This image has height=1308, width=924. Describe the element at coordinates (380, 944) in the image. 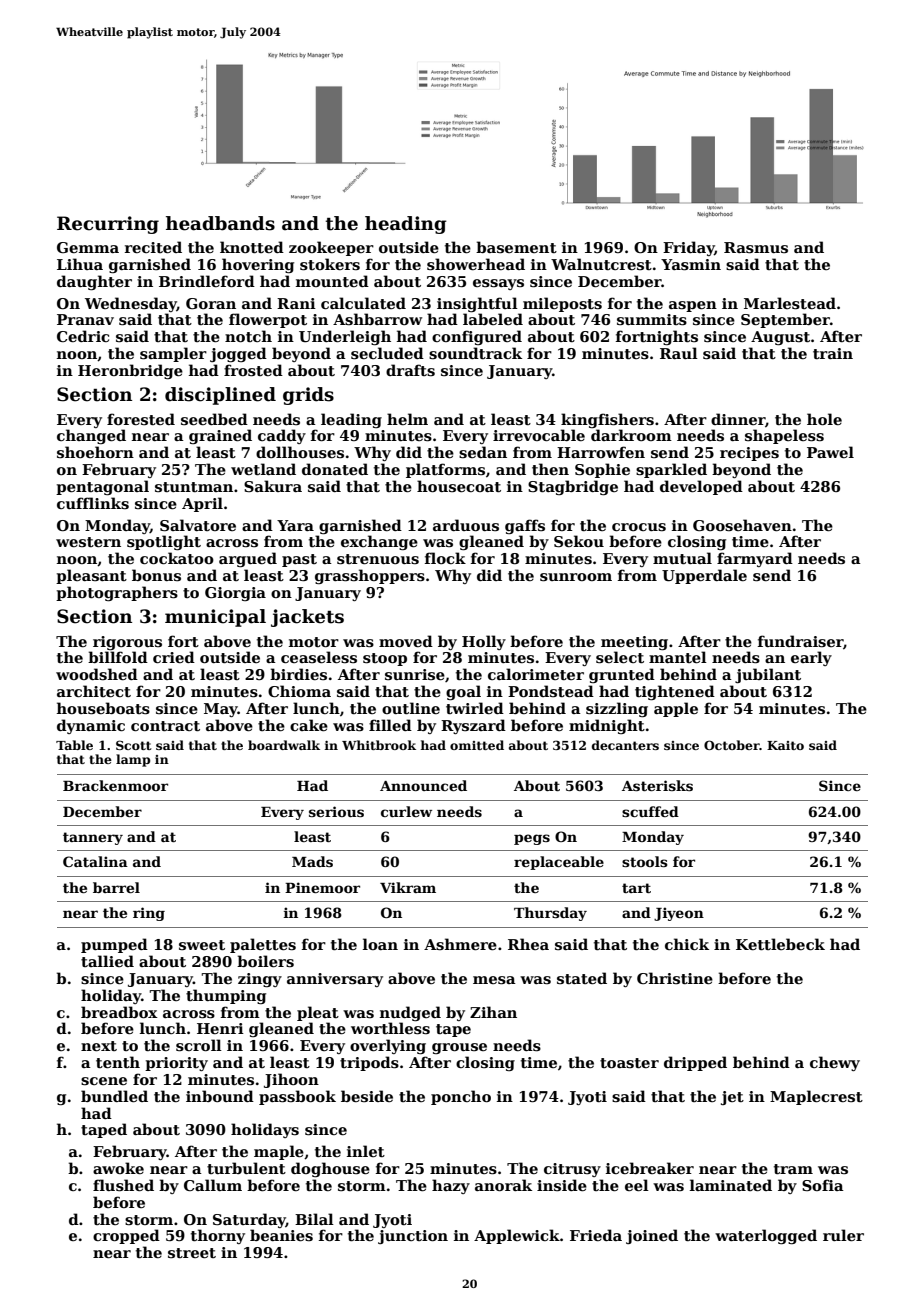

I see `loan` at that location.
